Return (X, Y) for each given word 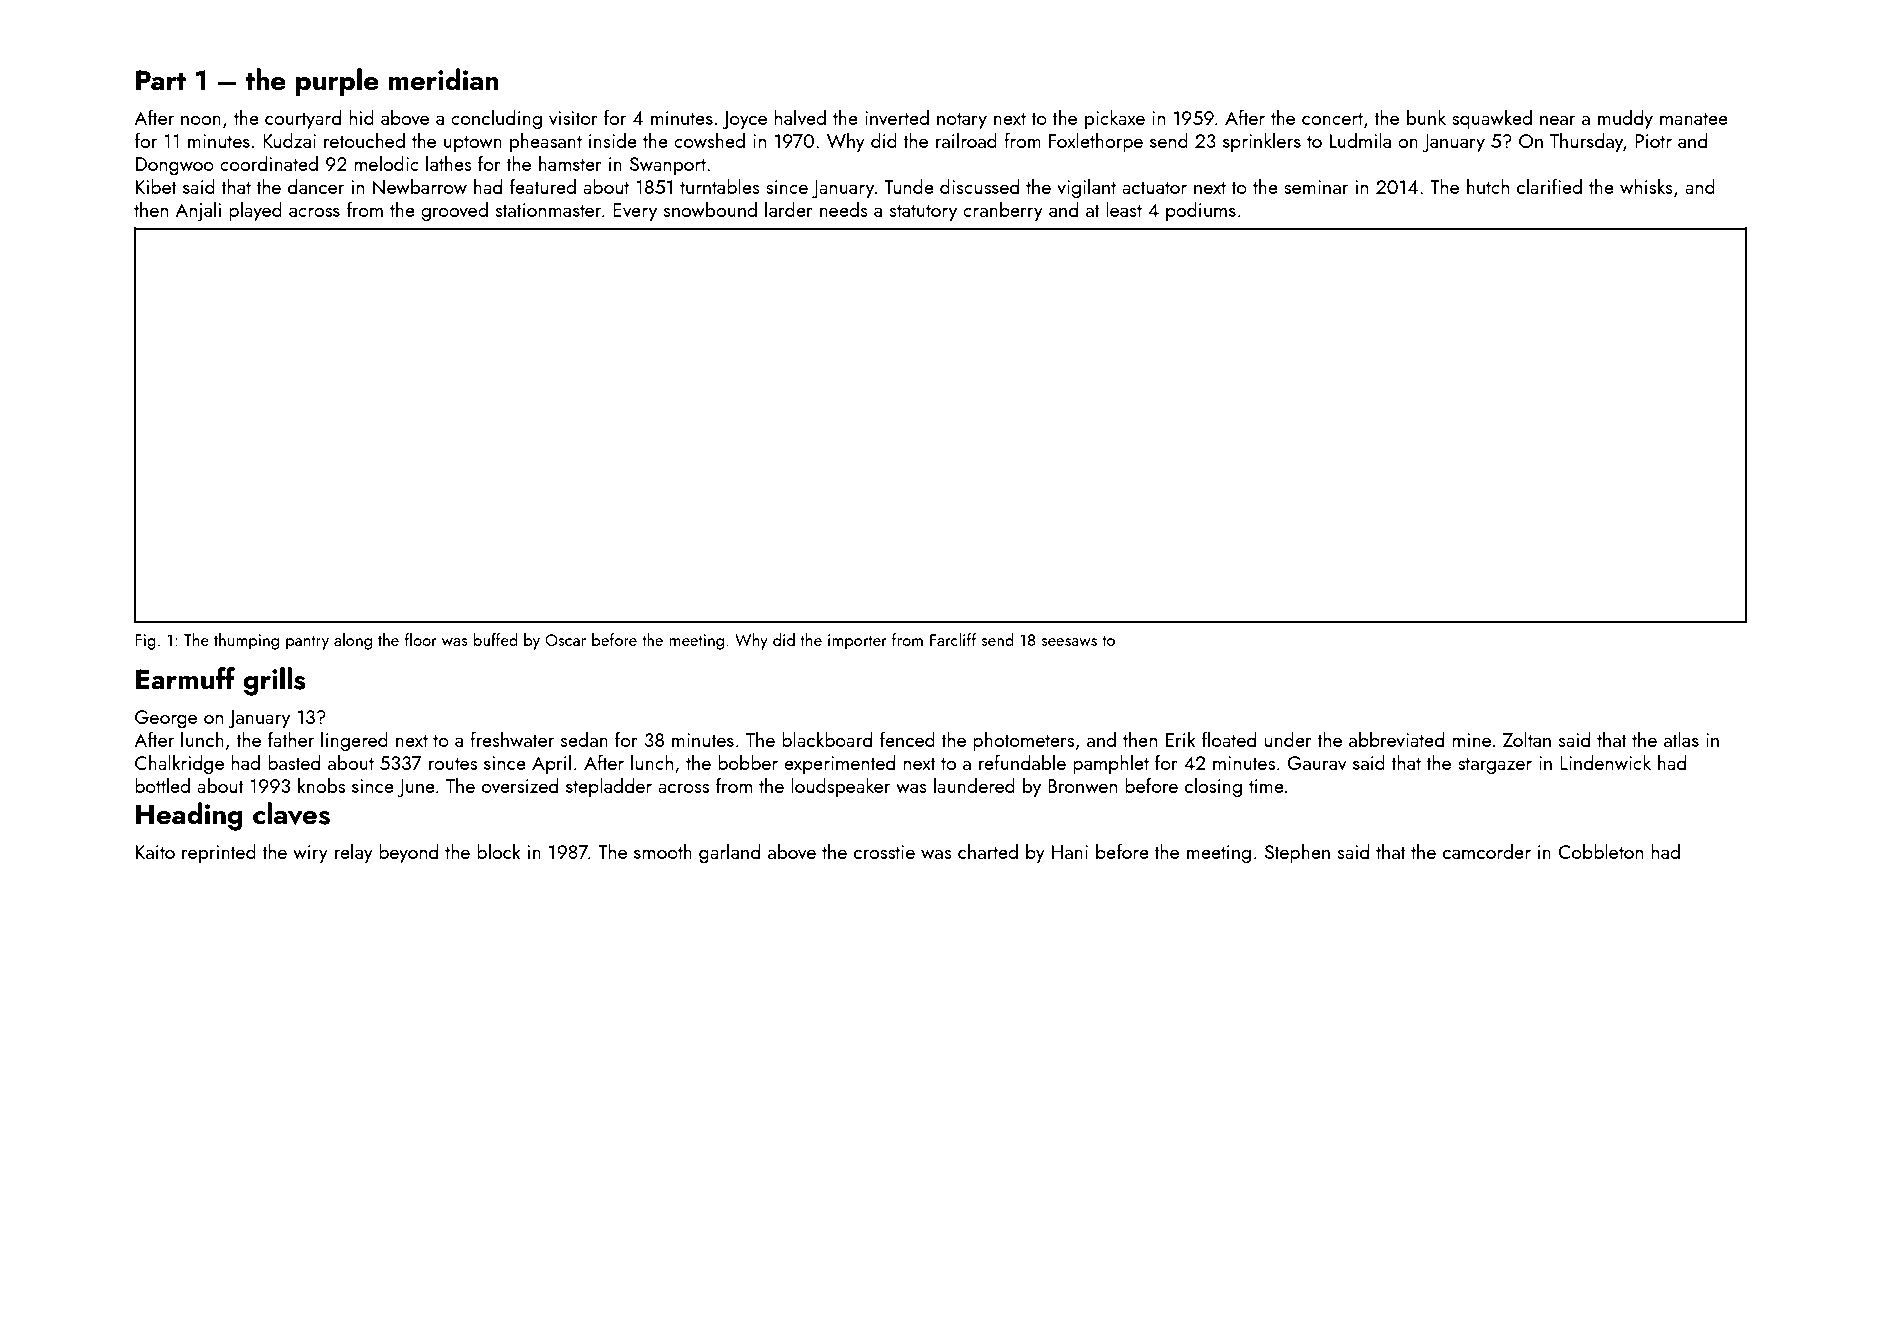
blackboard (827, 739)
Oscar (565, 640)
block (499, 851)
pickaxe (1115, 119)
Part (161, 80)
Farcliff (953, 639)
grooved (454, 212)
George (166, 719)
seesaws (1069, 642)
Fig (145, 642)
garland (729, 853)
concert (1332, 118)
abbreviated (1396, 739)
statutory (923, 213)
